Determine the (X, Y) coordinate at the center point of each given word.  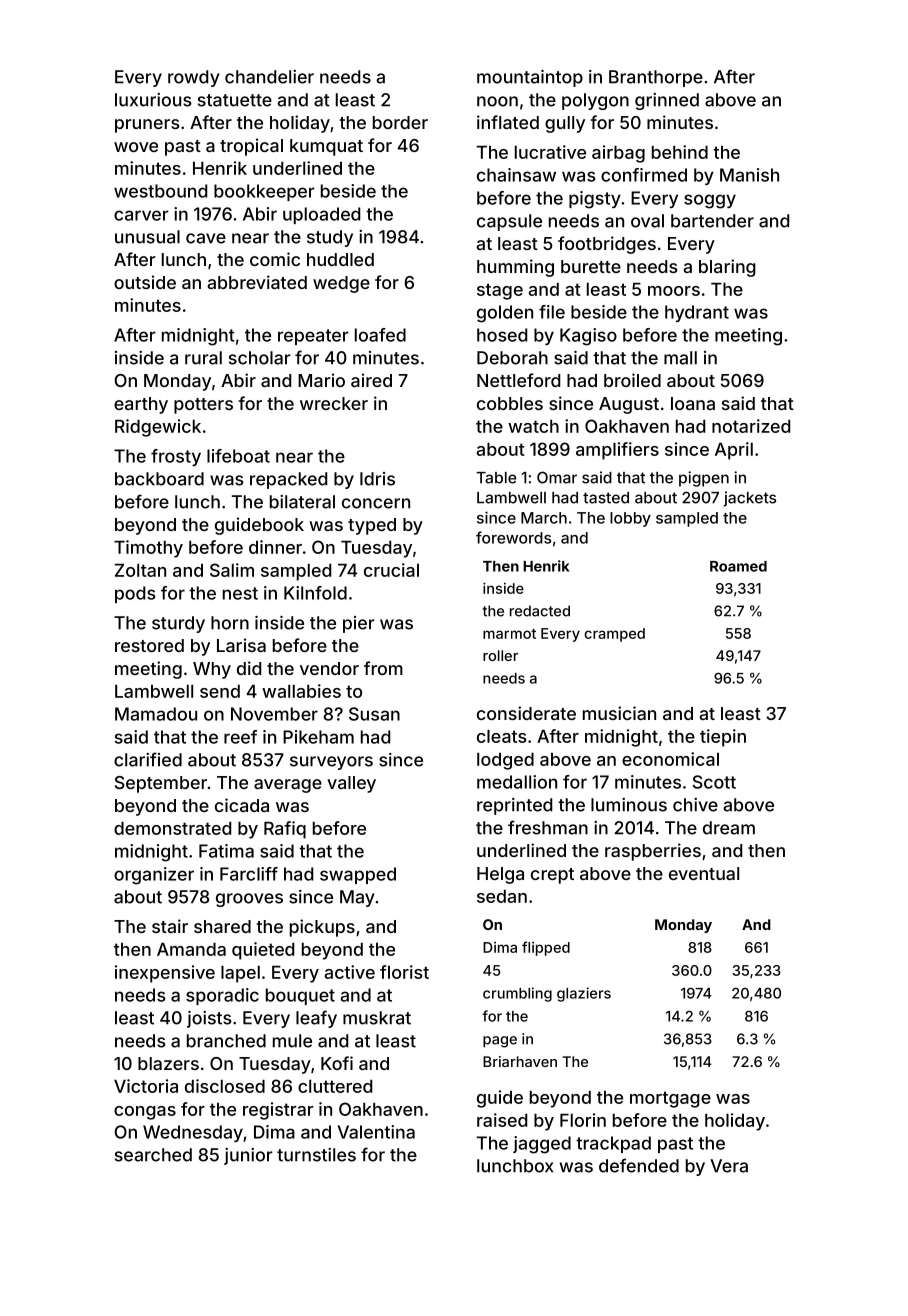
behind (680, 152)
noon (497, 101)
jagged (542, 1145)
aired (371, 380)
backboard (159, 479)
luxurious (153, 100)
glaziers (584, 994)
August (629, 405)
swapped (358, 875)
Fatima (226, 851)
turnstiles (316, 1155)
